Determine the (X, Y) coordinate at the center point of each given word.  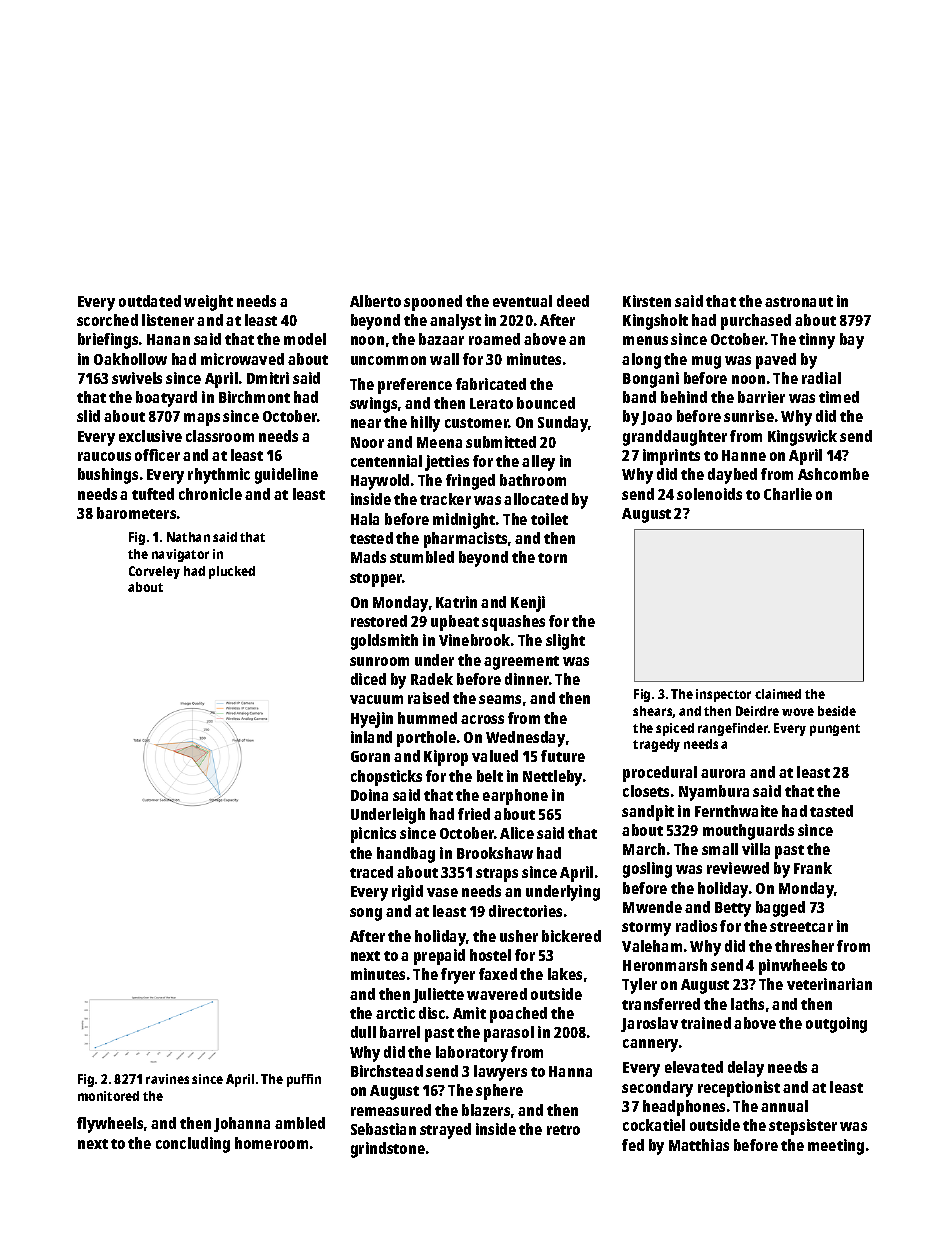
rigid (407, 893)
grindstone (388, 1150)
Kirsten (647, 301)
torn (552, 558)
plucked (232, 572)
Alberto (375, 301)
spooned (433, 303)
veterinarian (829, 984)
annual (784, 1106)
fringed (470, 482)
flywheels (110, 1125)
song (366, 914)
